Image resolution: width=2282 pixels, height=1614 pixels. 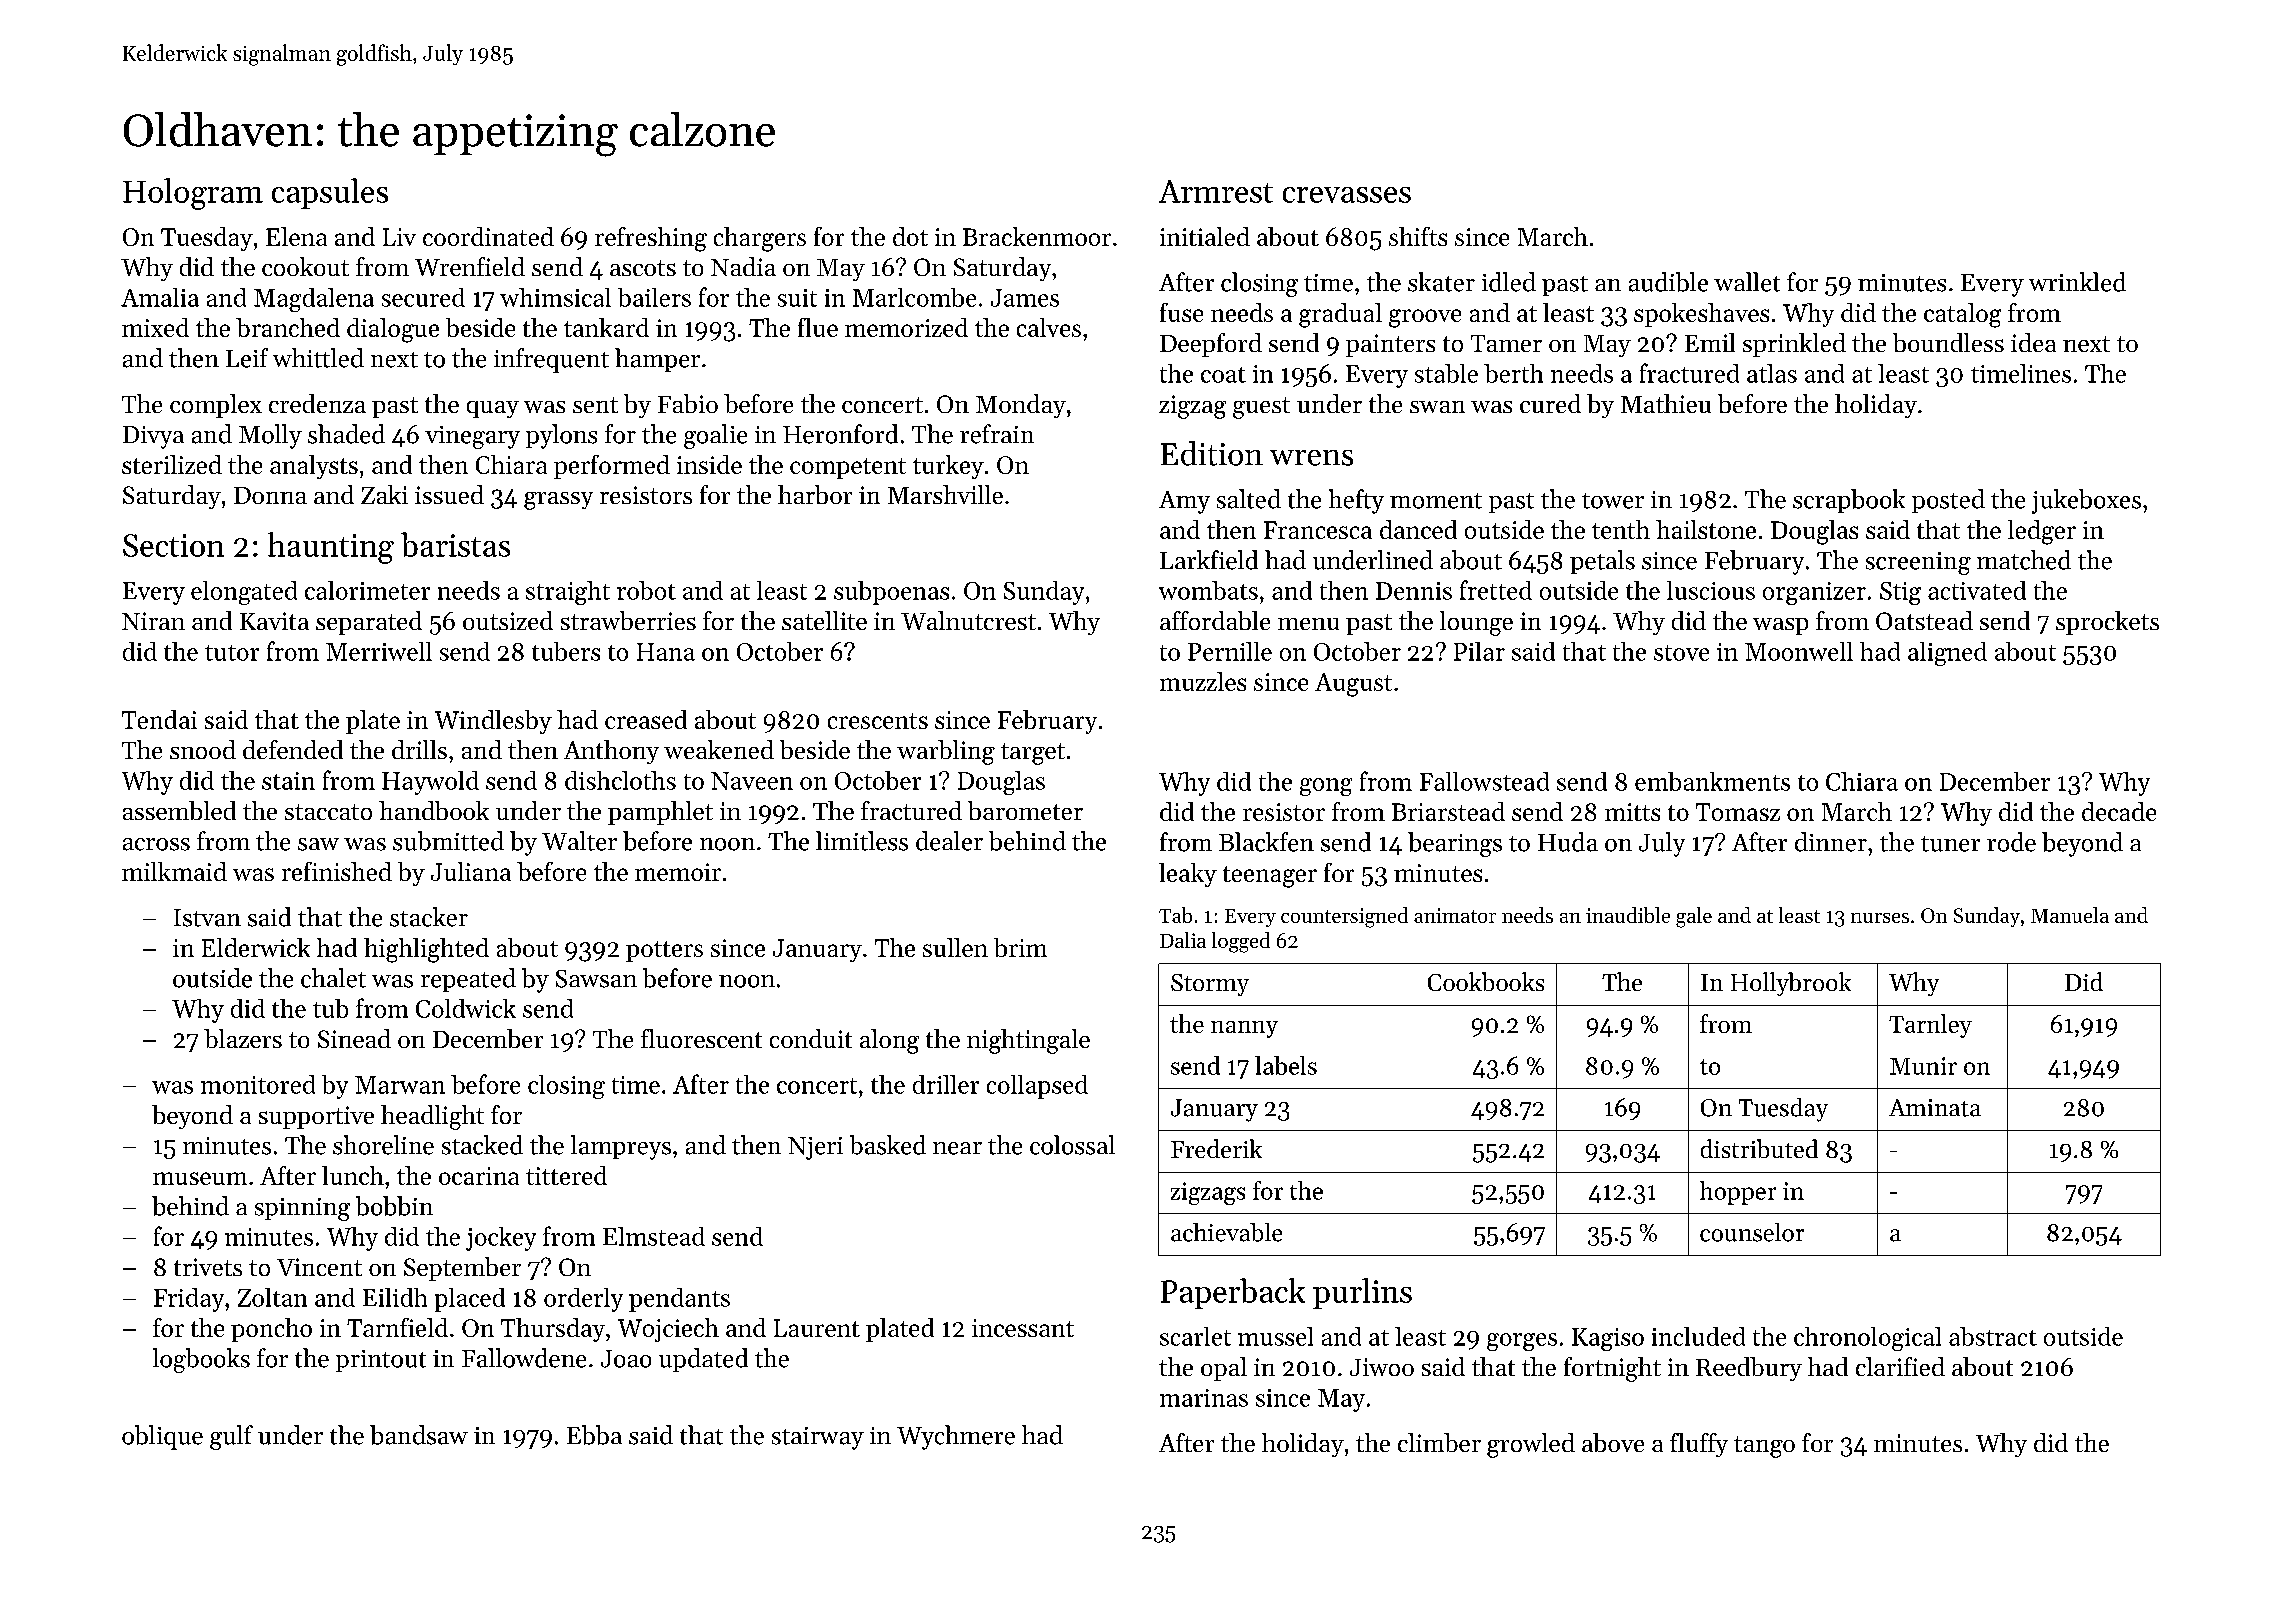 I want to click on leaky, so click(x=1188, y=875).
